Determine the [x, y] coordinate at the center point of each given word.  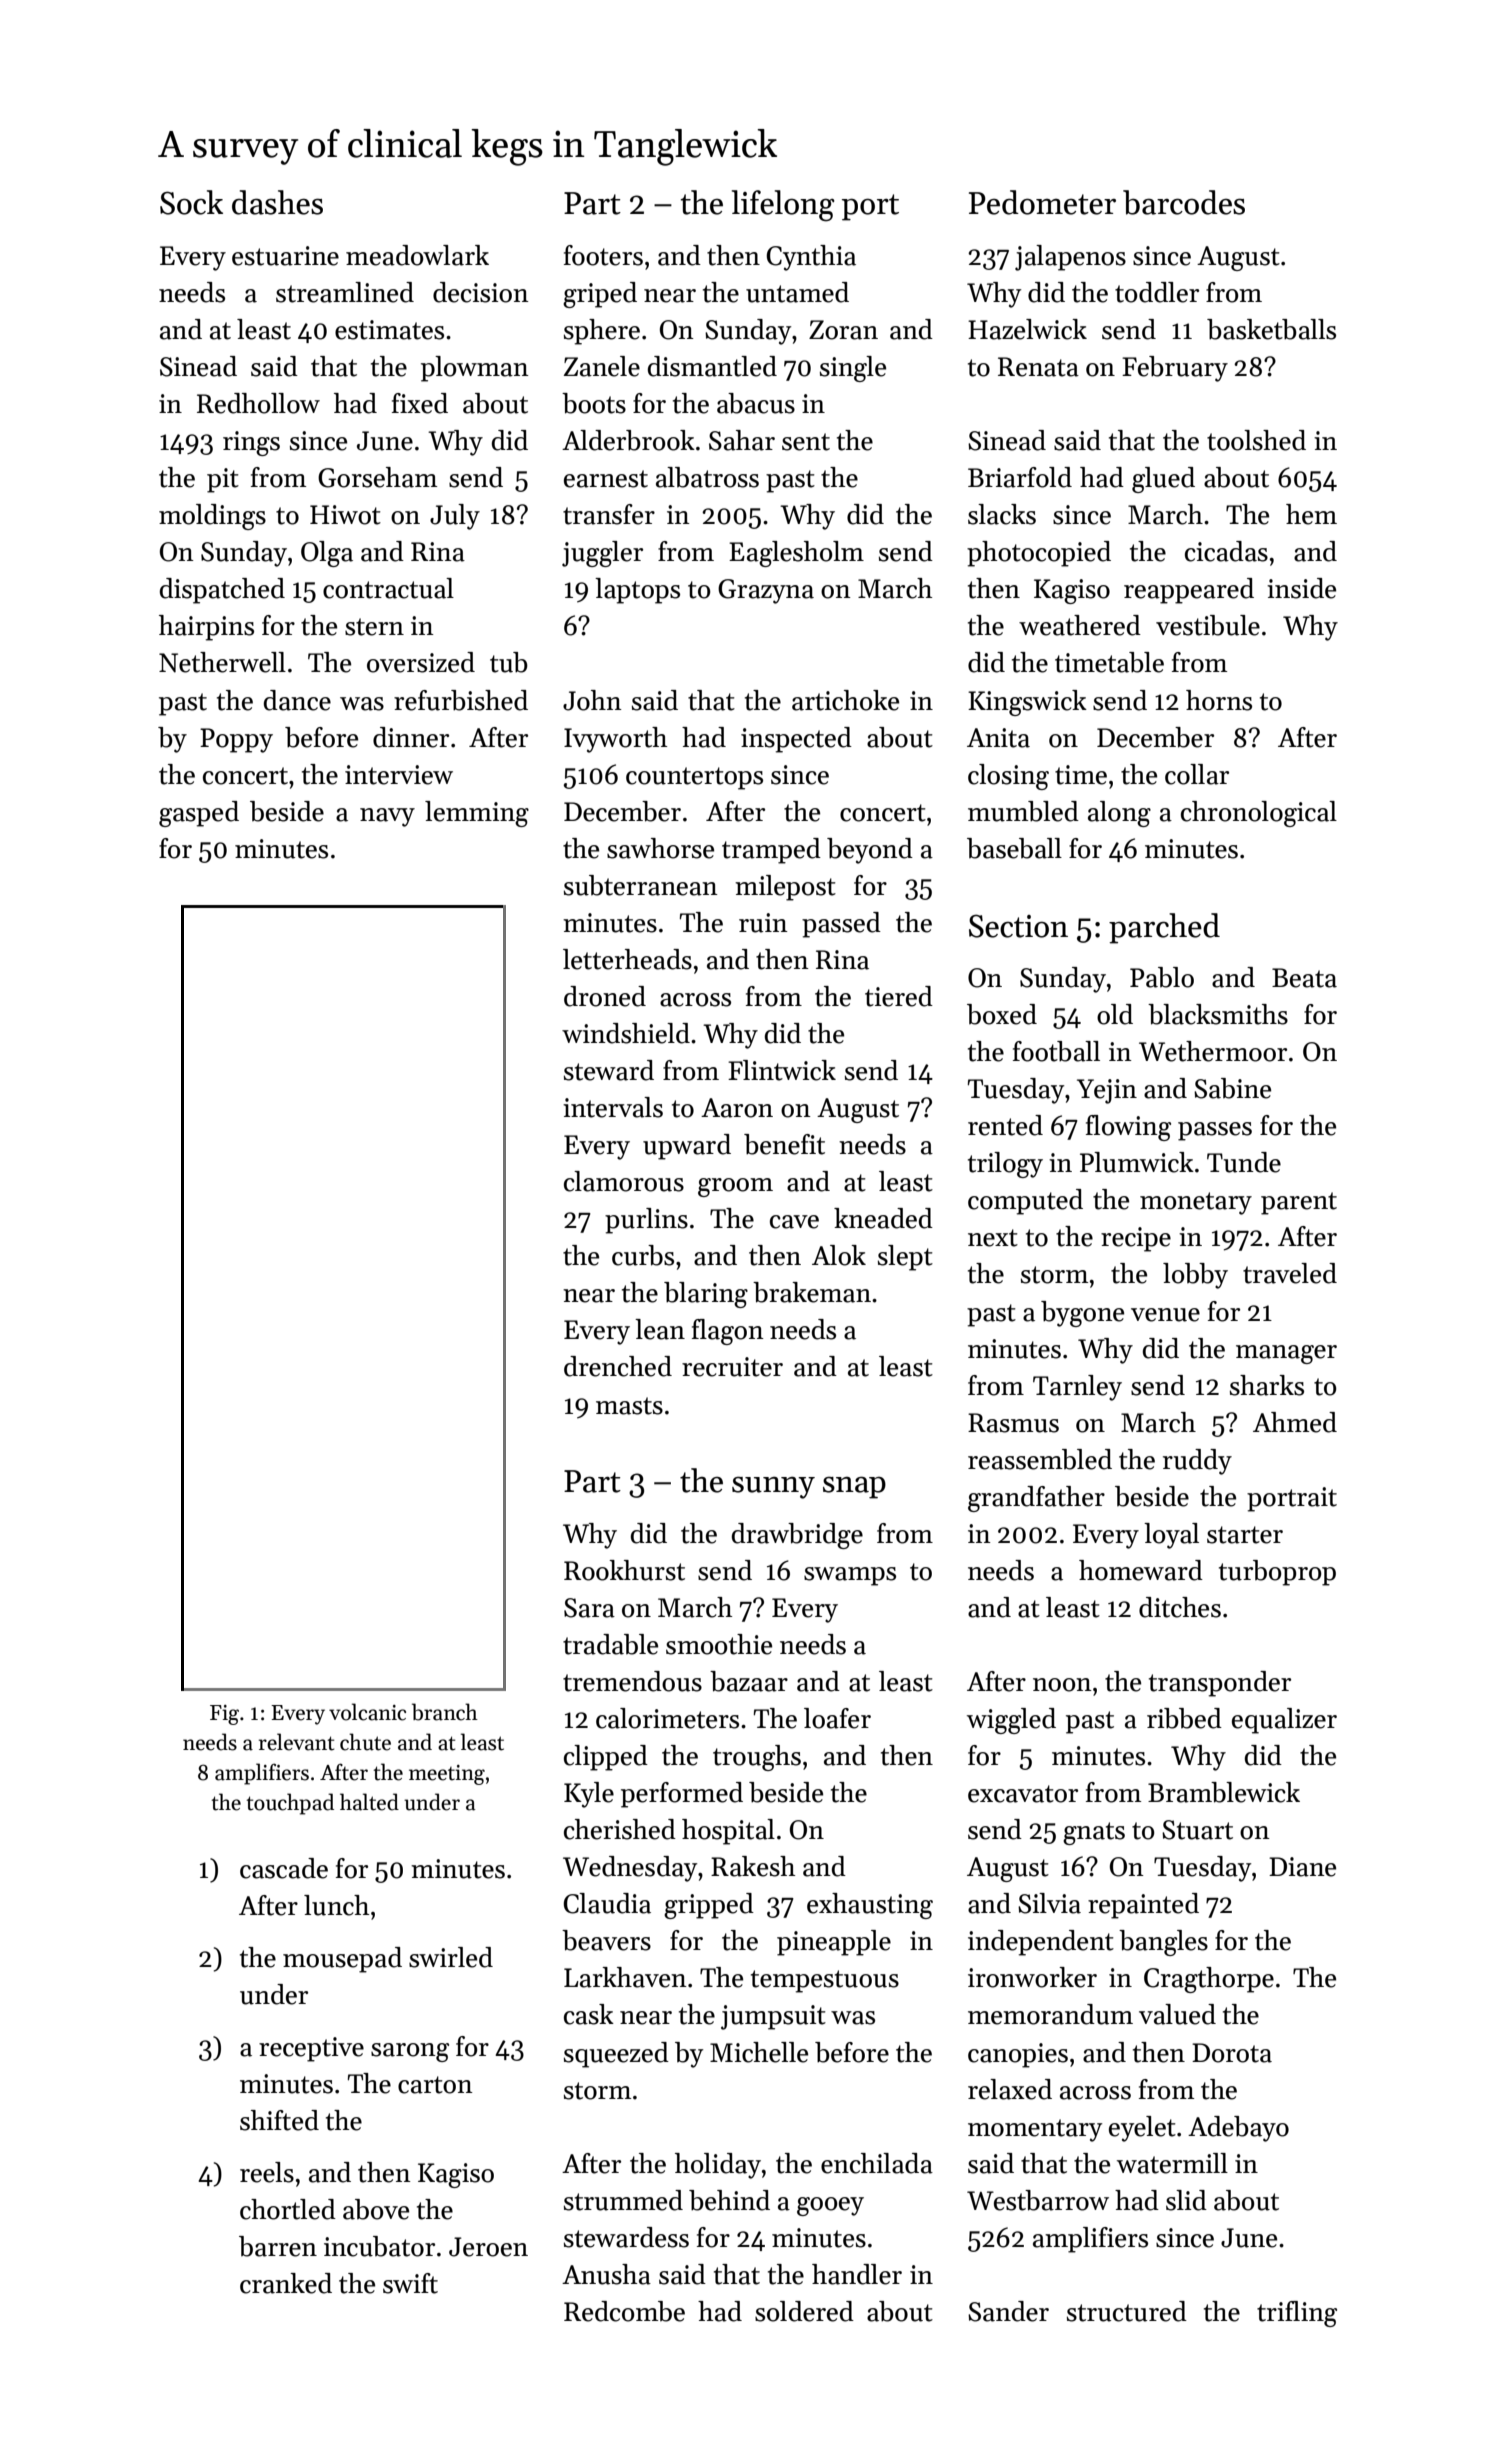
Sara [589, 1608]
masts [629, 1406]
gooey [830, 2206]
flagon [728, 1332]
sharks [1267, 1385]
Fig [224, 1715]
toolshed [1256, 440]
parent [1299, 1203]
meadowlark [417, 255]
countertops [694, 778]
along [1119, 814]
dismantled [712, 366]
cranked [286, 2283]
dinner [411, 737]
